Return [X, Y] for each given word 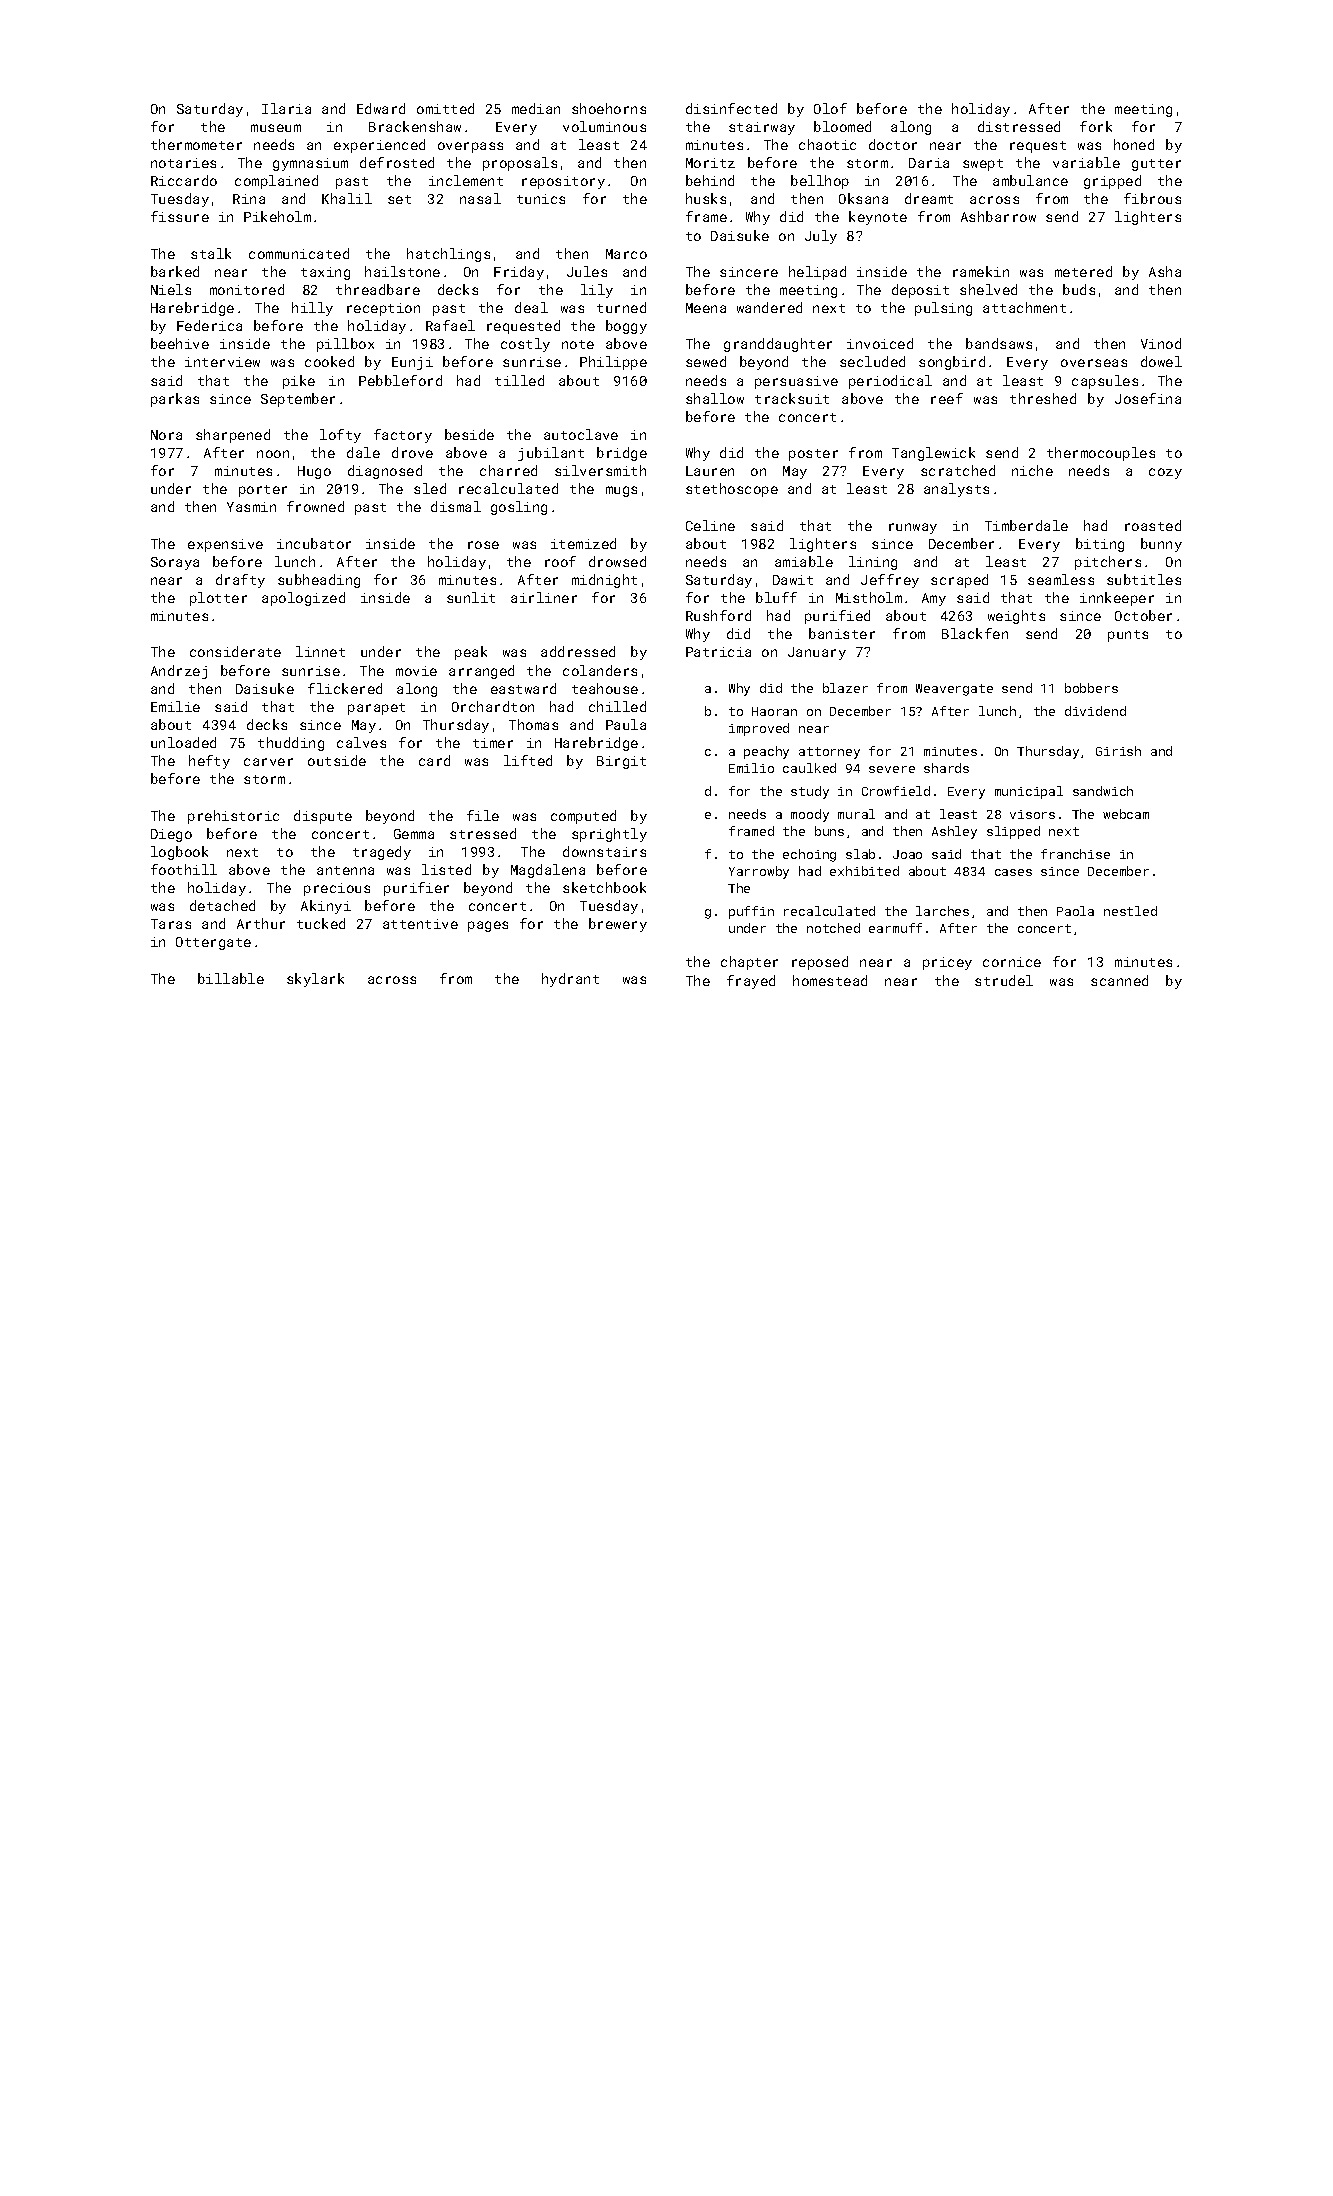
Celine [710, 525]
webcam [1126, 814]
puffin [751, 912]
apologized [303, 599]
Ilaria [286, 108]
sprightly [609, 835]
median [536, 108]
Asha [1165, 271]
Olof [830, 108]
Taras [171, 924]
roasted [1153, 525]
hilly [312, 309]
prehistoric [233, 817]
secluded [872, 361]
